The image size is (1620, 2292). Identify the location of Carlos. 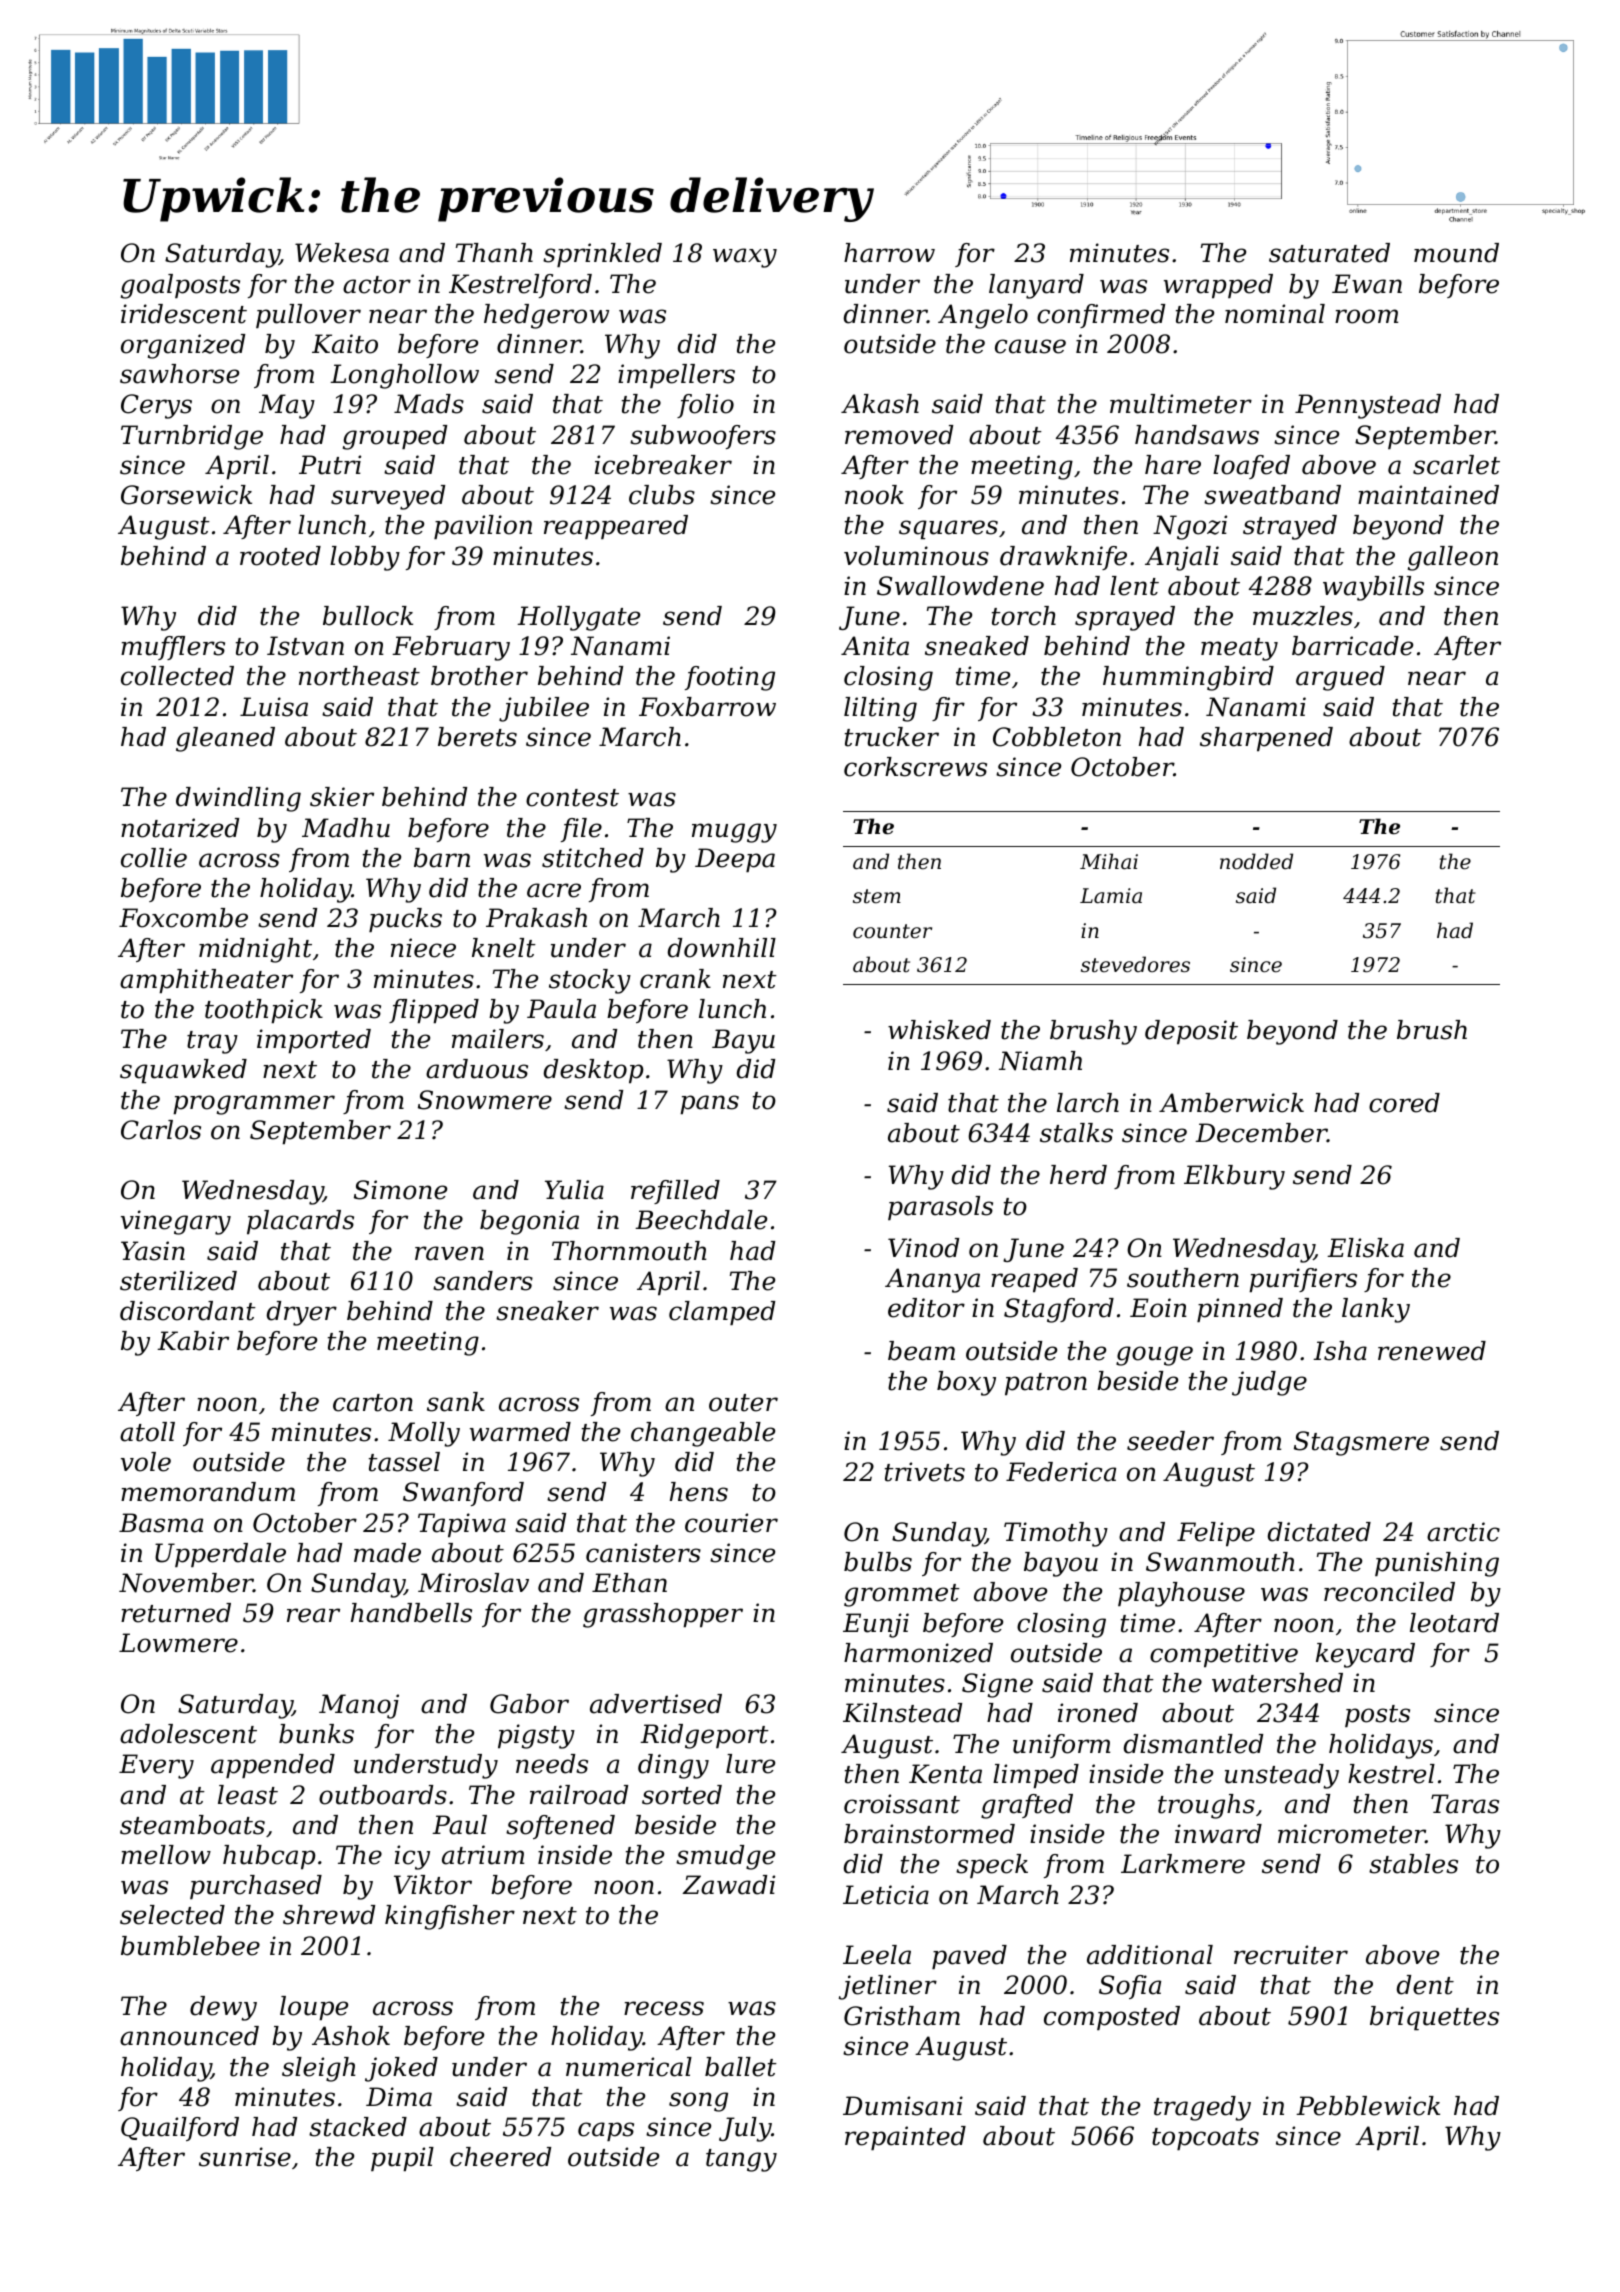
(161, 1130).
